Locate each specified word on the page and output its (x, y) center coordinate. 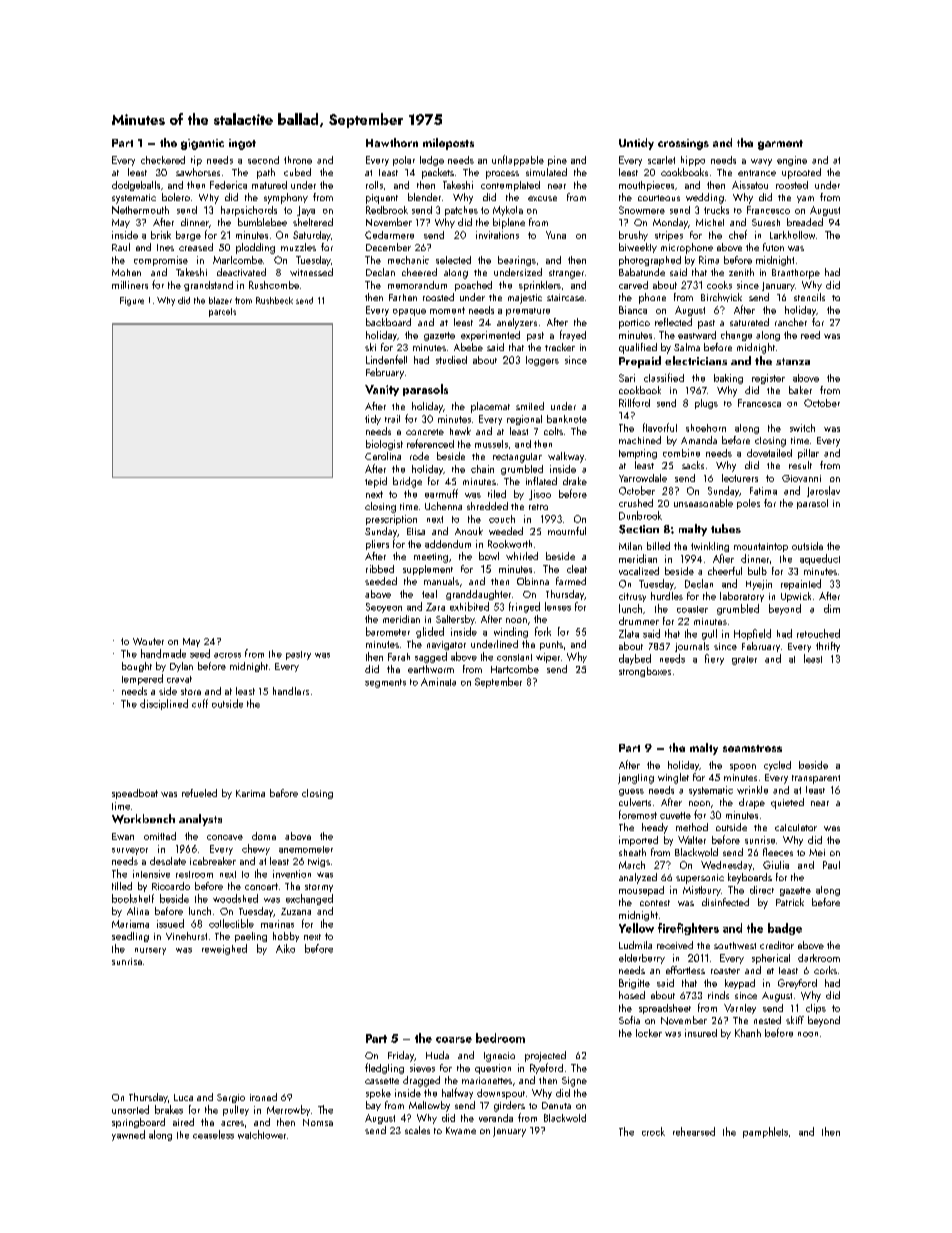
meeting (431, 558)
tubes (726, 528)
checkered (163, 160)
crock (653, 1131)
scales (417, 1130)
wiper (548, 658)
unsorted (130, 1109)
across (227, 655)
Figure (132, 301)
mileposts (448, 144)
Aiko (285, 948)
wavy (761, 162)
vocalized (639, 571)
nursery (150, 951)
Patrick (790, 902)
